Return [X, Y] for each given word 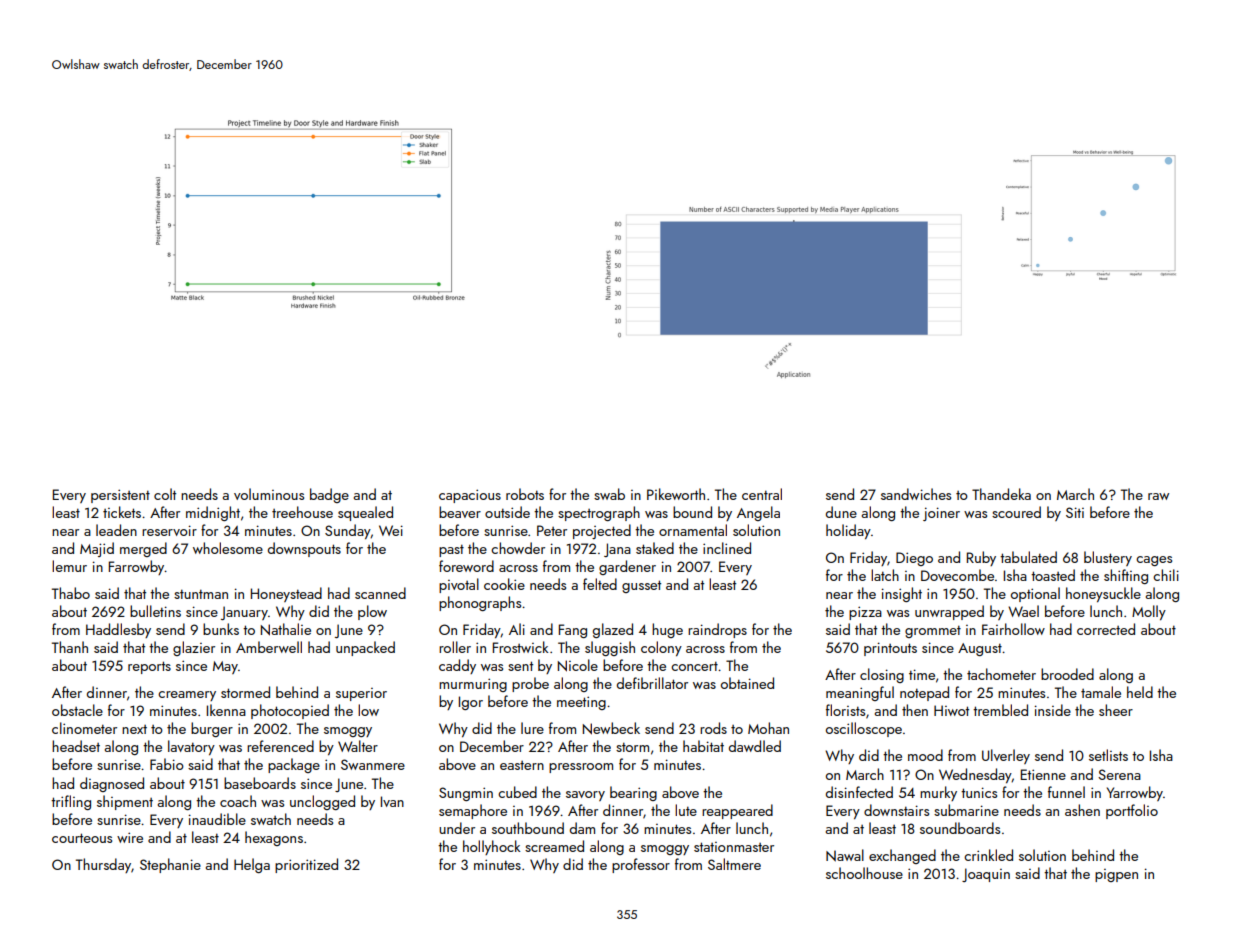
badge [329, 495]
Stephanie [170, 865]
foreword [466, 566]
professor [641, 865]
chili [1166, 575]
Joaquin [986, 875]
